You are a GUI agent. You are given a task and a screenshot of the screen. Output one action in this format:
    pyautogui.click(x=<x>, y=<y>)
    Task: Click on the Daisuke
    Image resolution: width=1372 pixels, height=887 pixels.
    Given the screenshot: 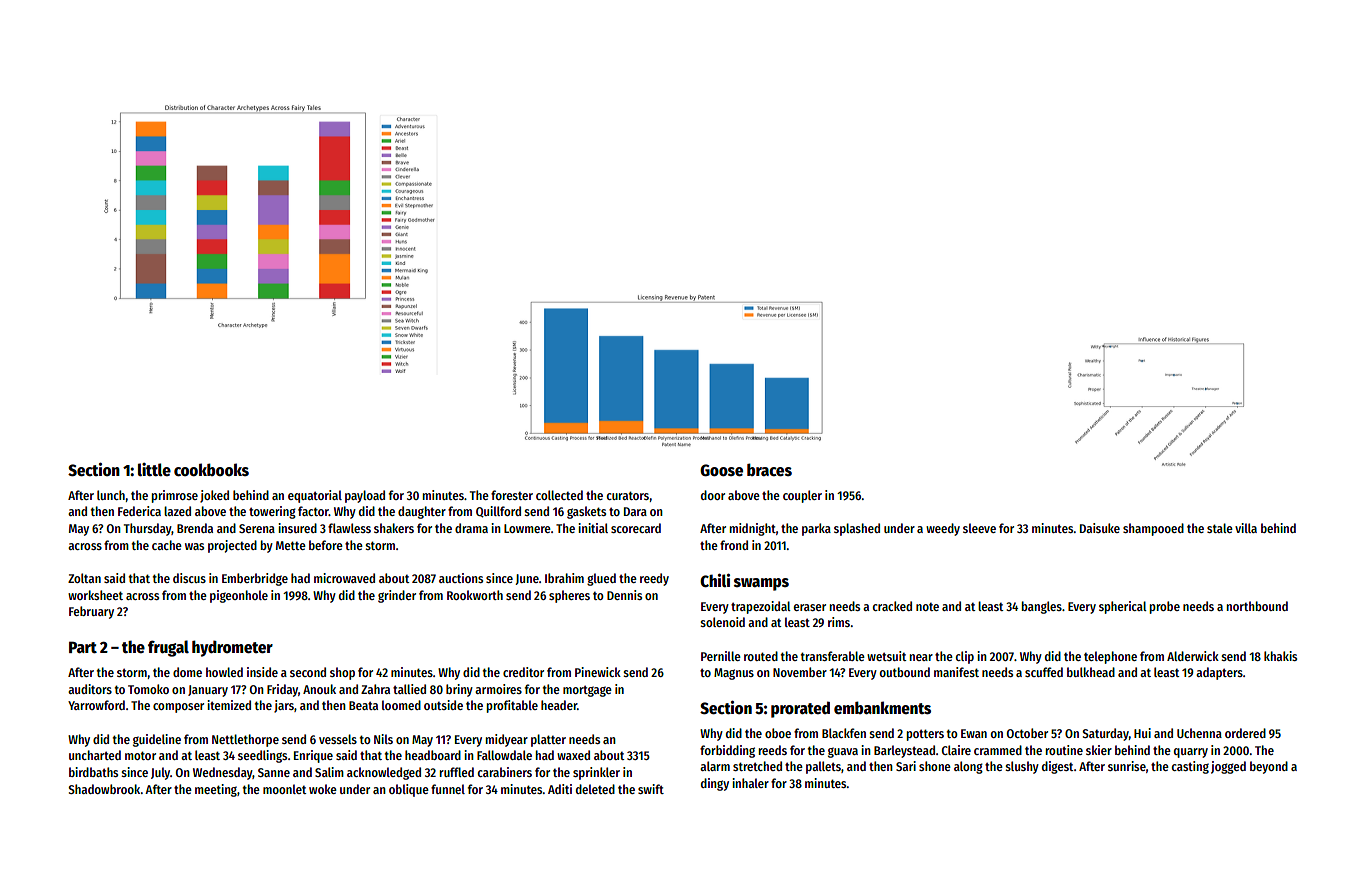 What is the action you would take?
    pyautogui.click(x=1100, y=528)
